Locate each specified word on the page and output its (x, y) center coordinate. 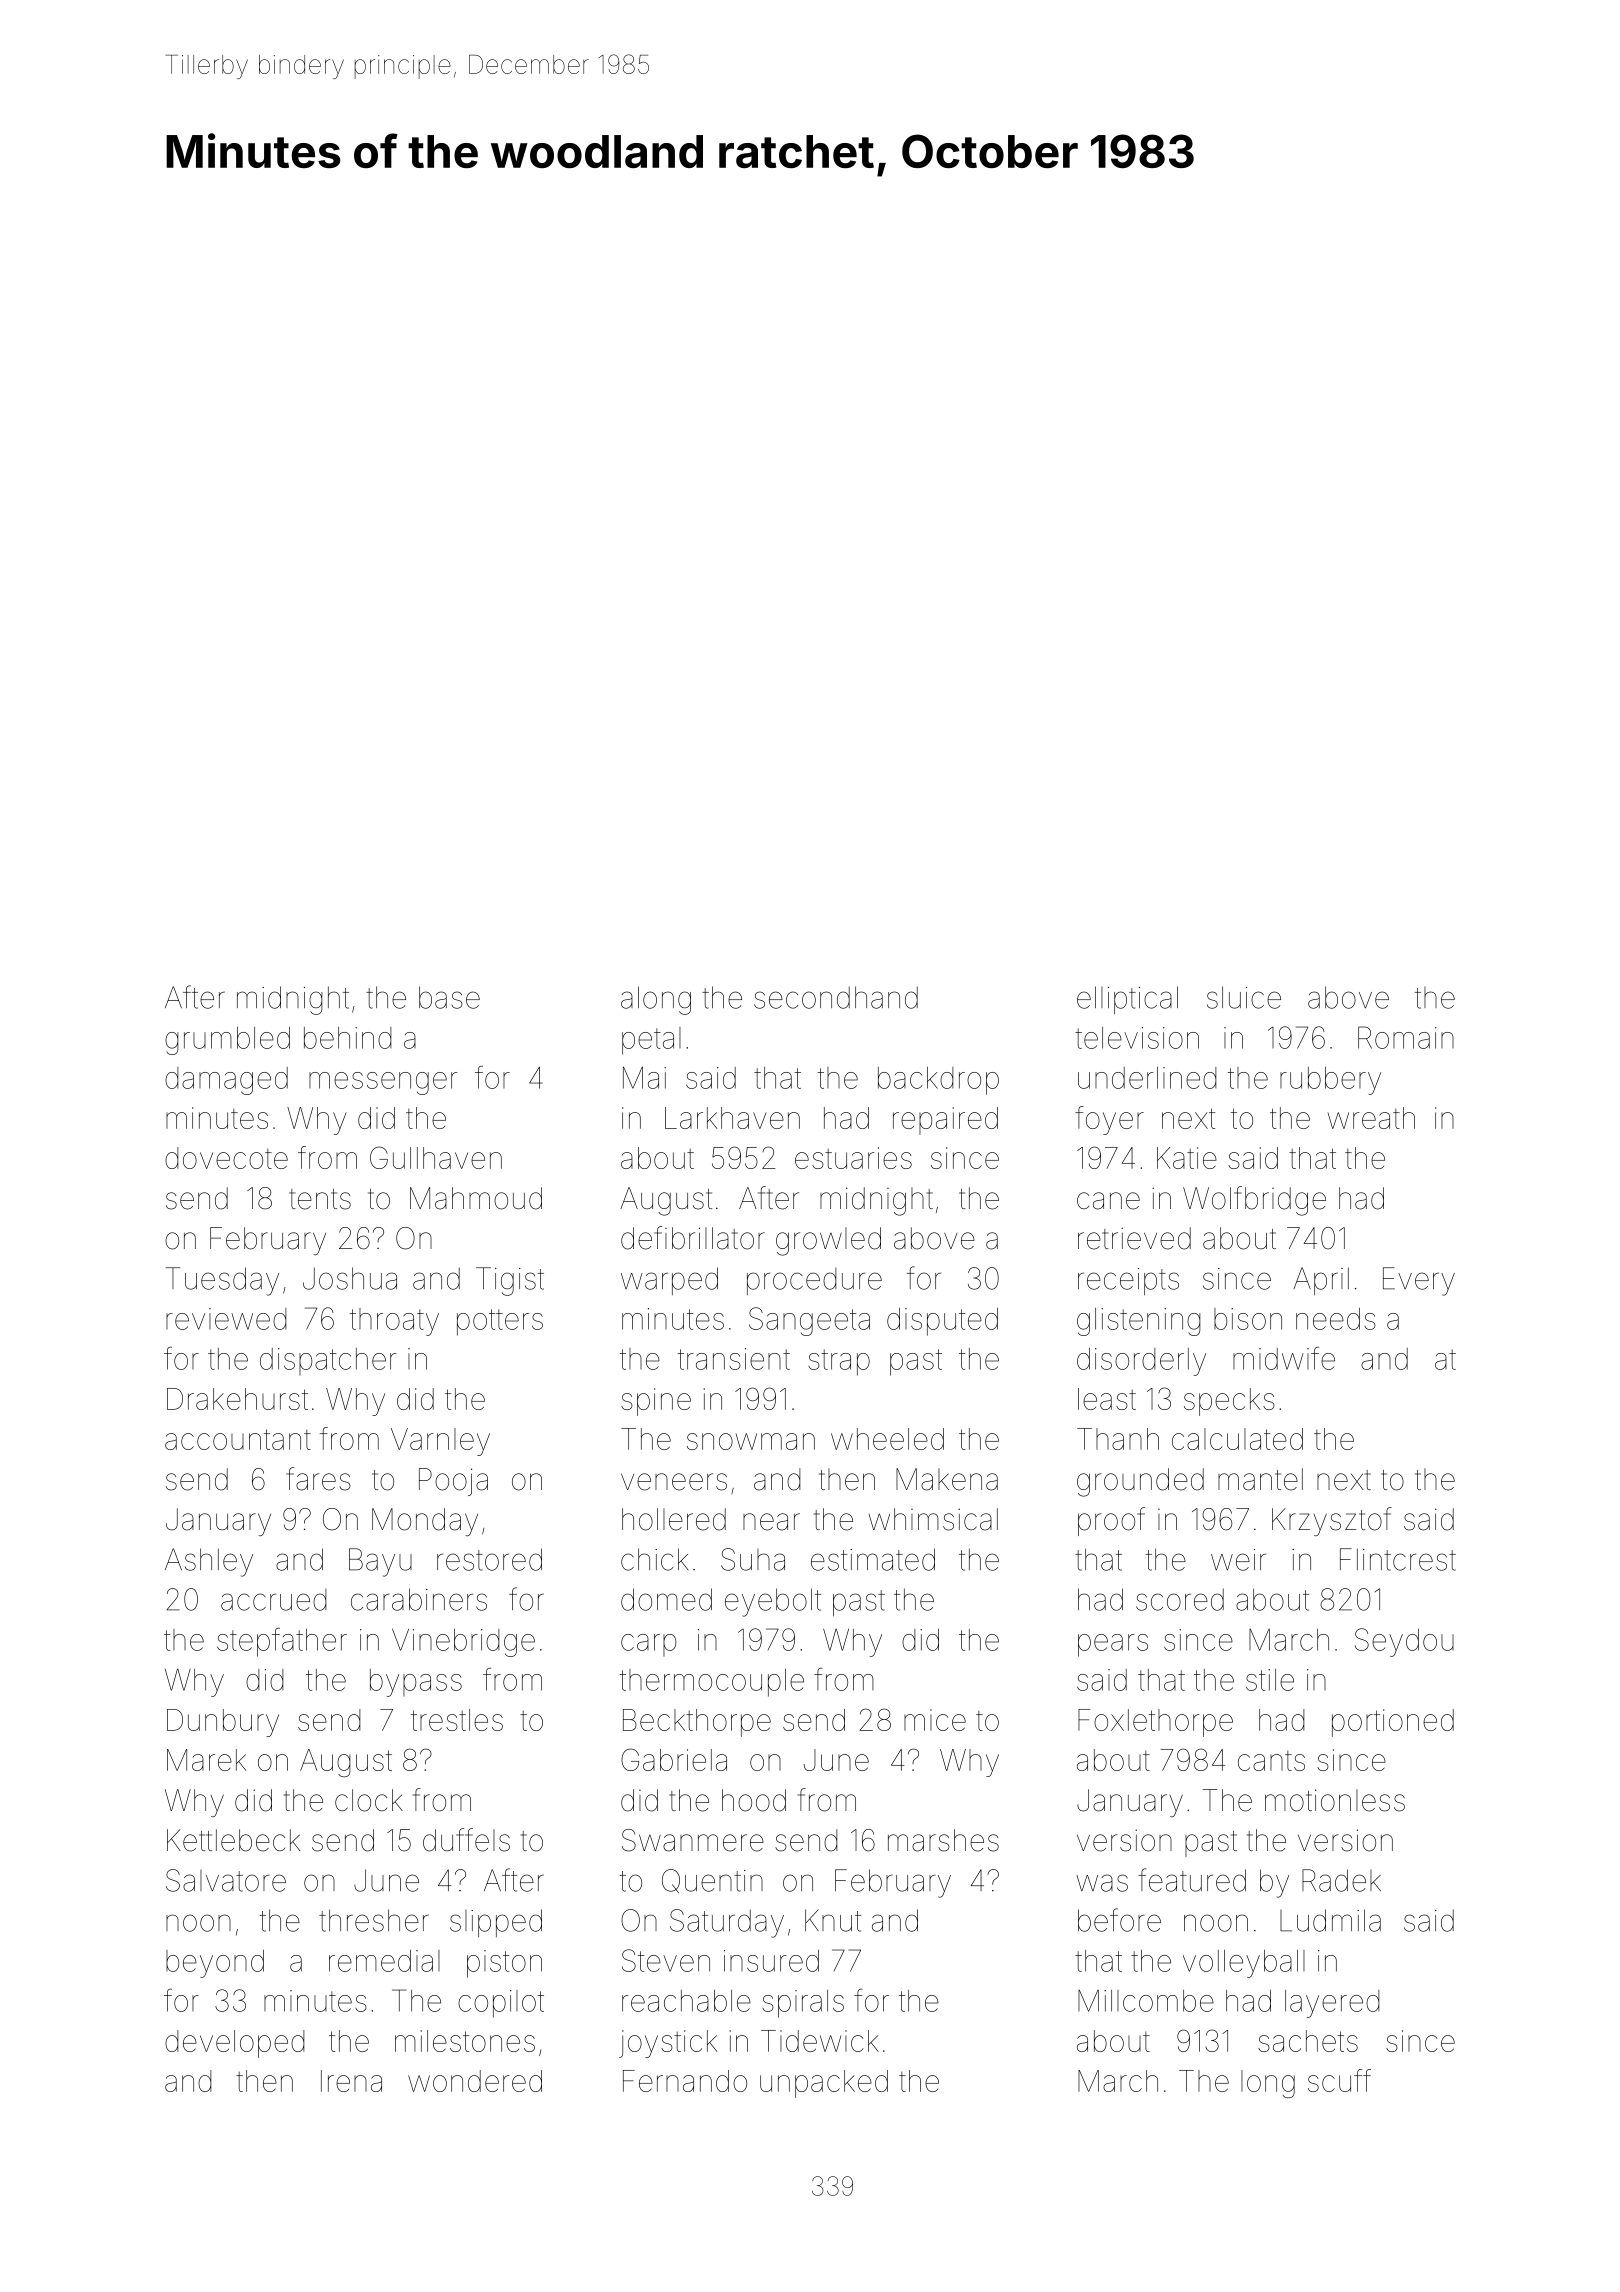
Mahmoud (476, 1198)
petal (651, 1041)
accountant (238, 1439)
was (1102, 1883)
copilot (501, 2004)
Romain (1406, 1037)
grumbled (227, 1041)
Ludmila (1330, 1920)
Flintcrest (1398, 1559)
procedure (814, 1281)
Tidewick (820, 2041)
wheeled (887, 1439)
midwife (1284, 1358)
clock (369, 1800)
